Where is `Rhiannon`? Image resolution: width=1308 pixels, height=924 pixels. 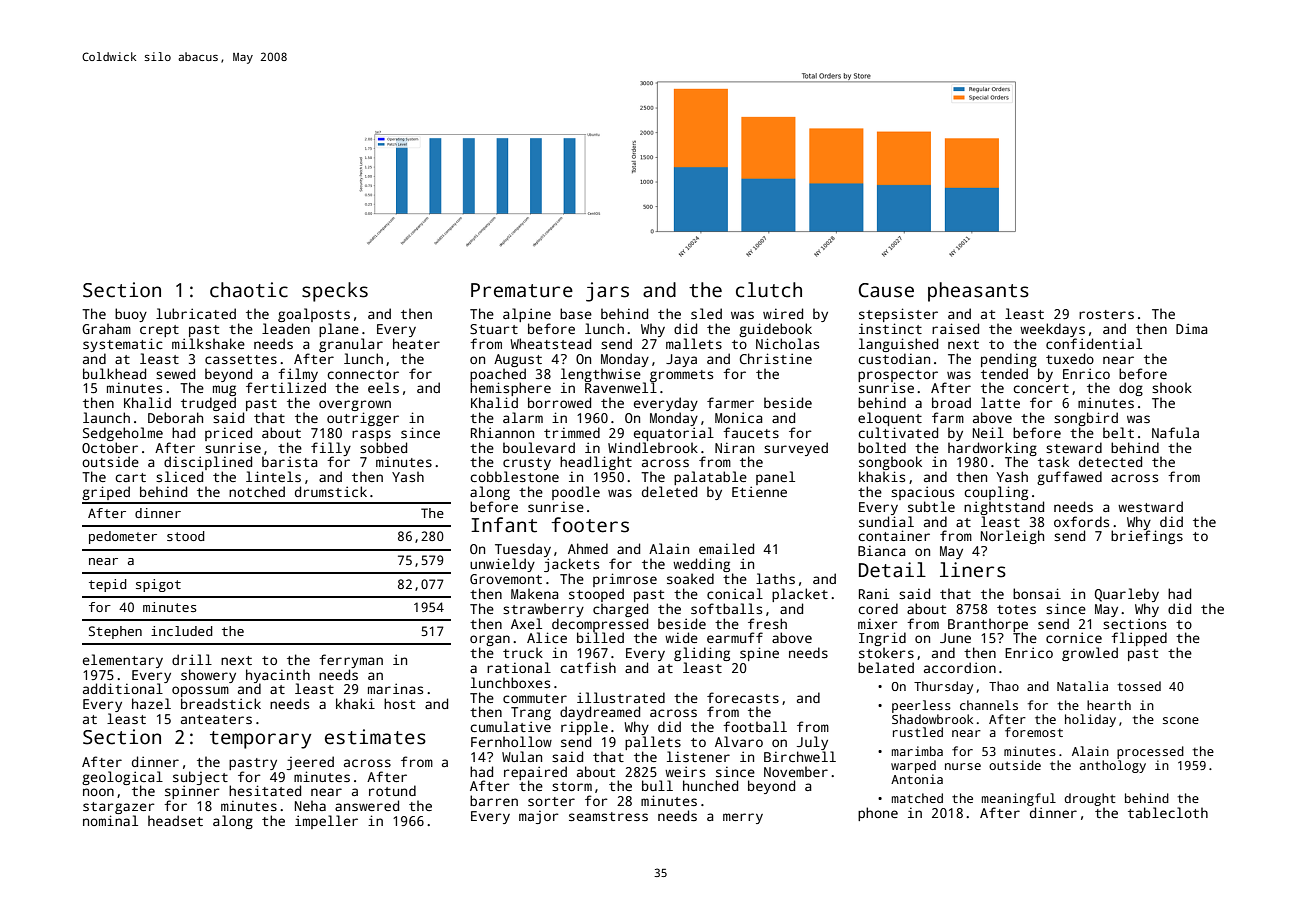
Rhiannon is located at coordinates (502, 432).
